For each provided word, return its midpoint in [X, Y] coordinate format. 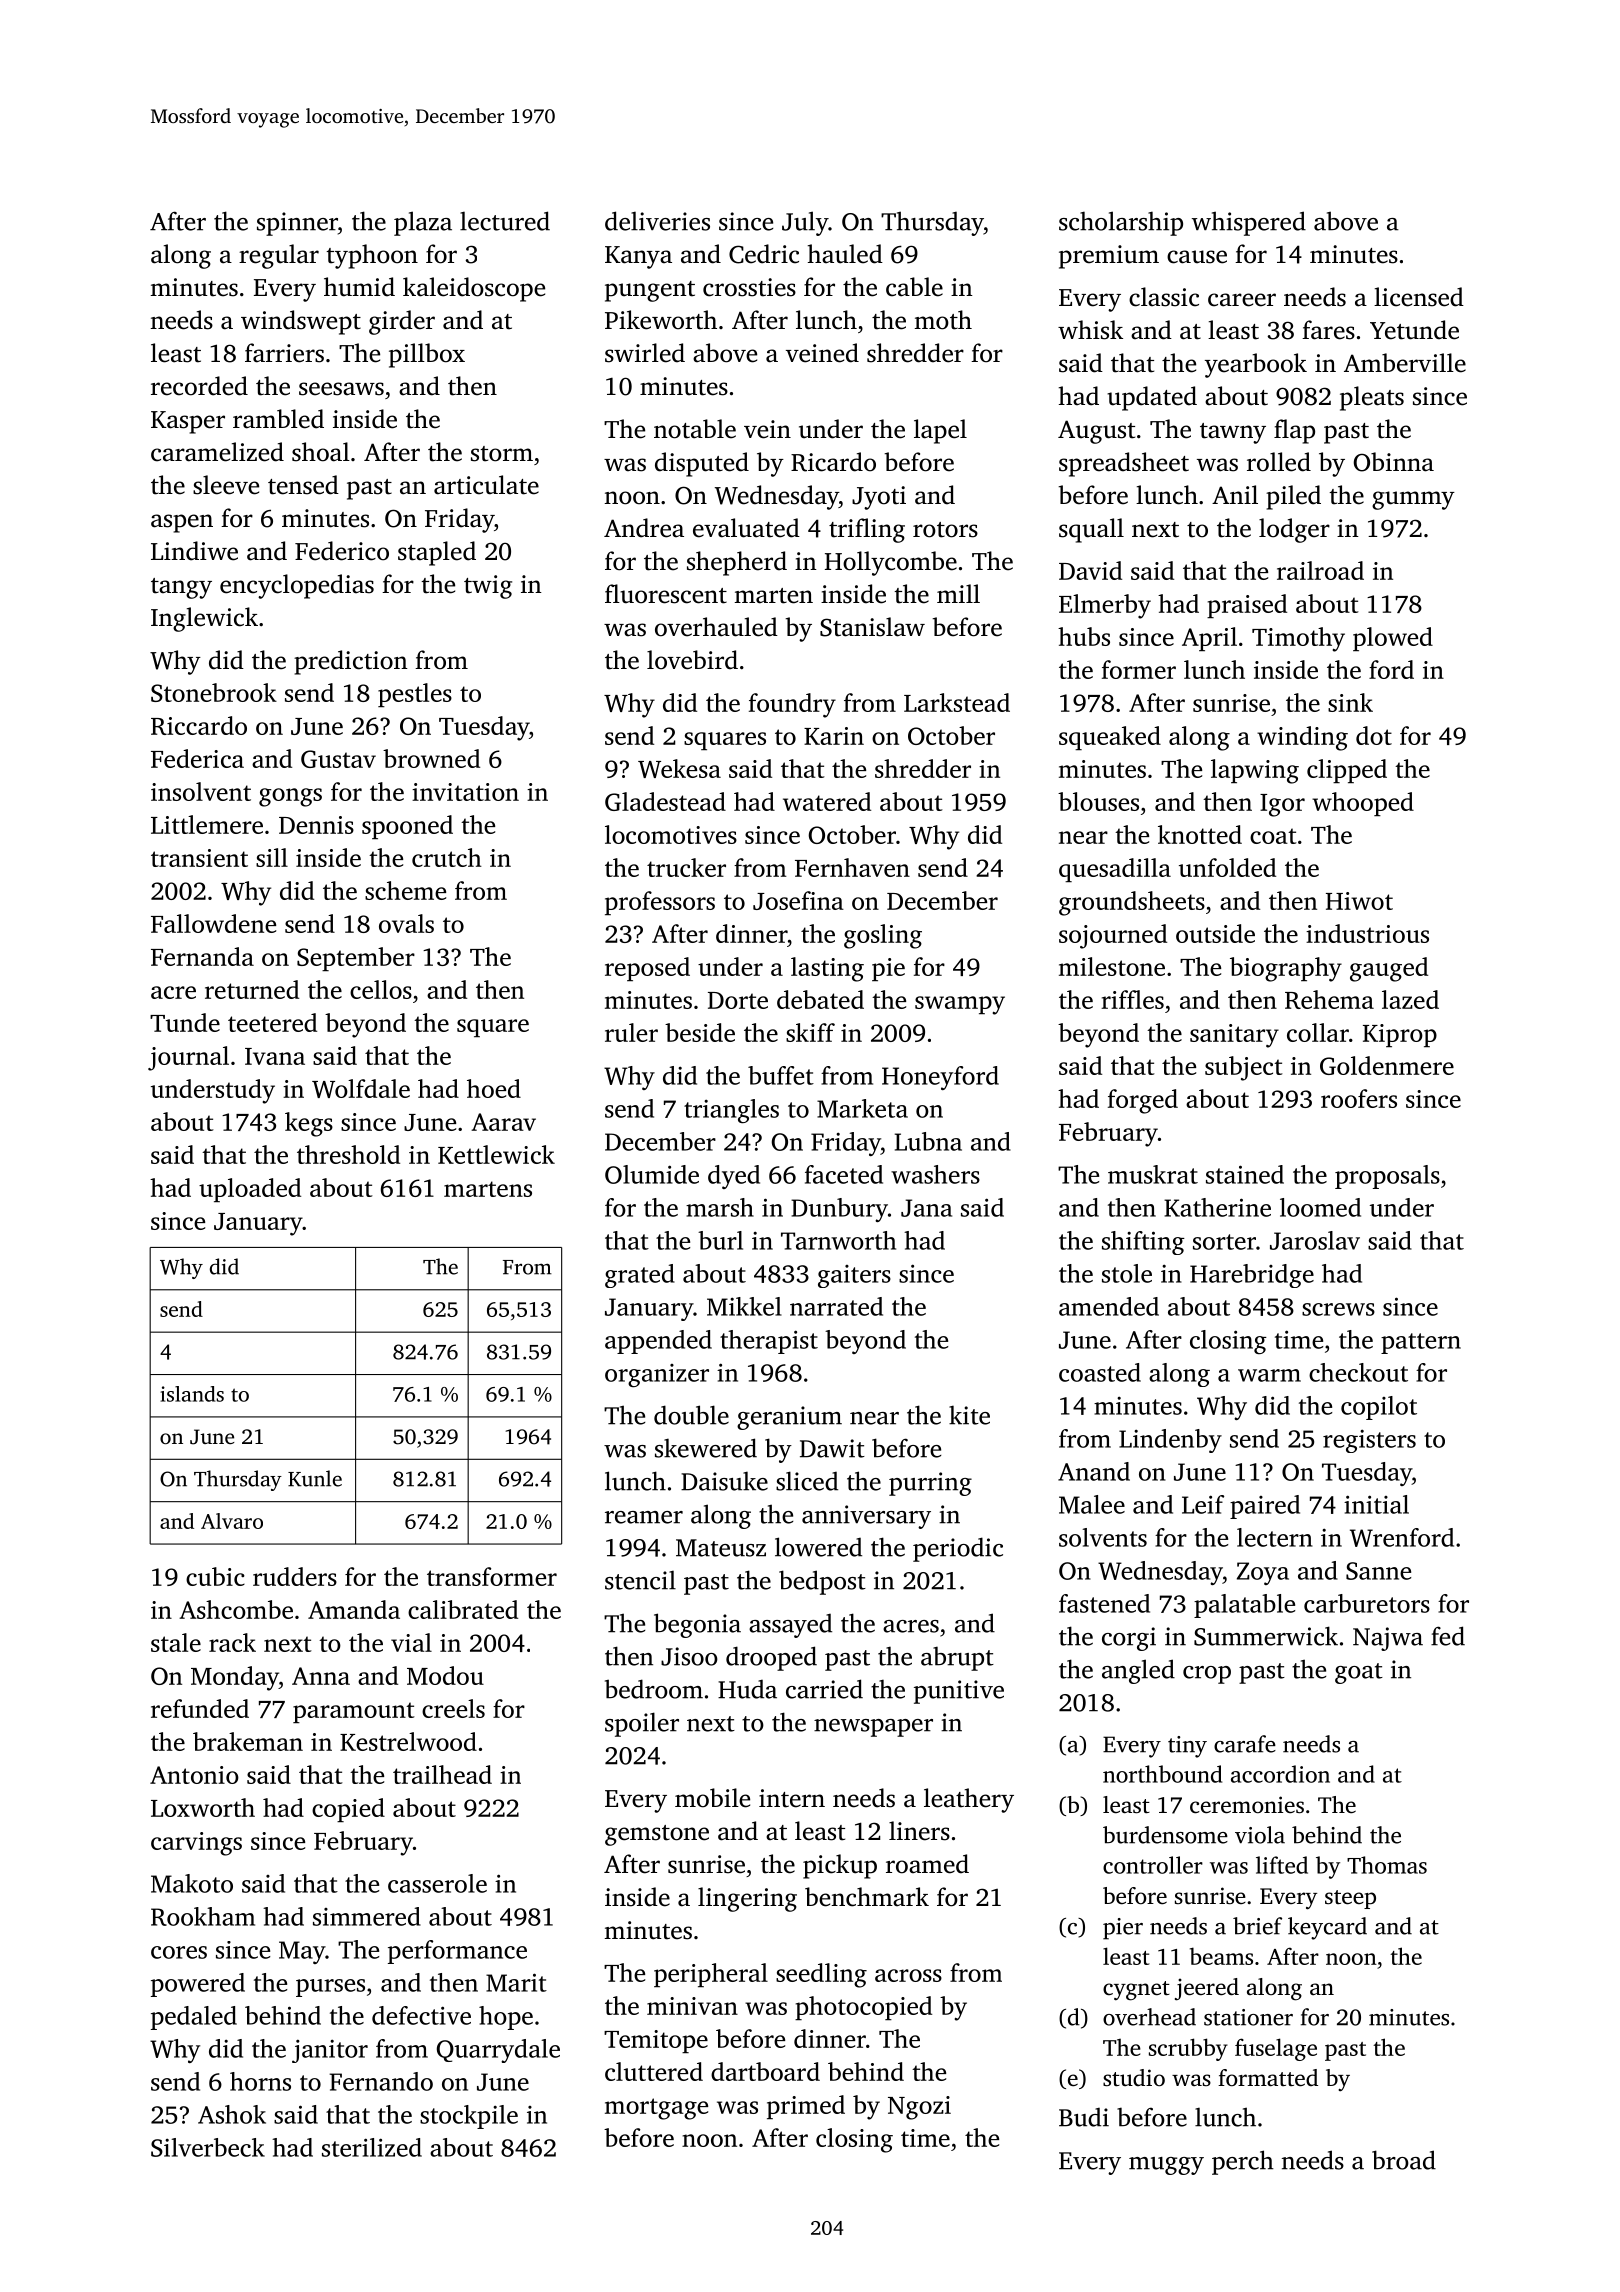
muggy [1166, 2166]
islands [192, 1394]
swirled [645, 353]
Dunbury [839, 1210]
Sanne [1378, 1571]
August [1096, 432]
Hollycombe [891, 563]
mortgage [656, 2109]
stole [1127, 1273]
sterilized [372, 2147]
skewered [706, 1448]
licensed [1419, 297]
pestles [415, 695]
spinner [297, 224]
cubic [215, 1576]
